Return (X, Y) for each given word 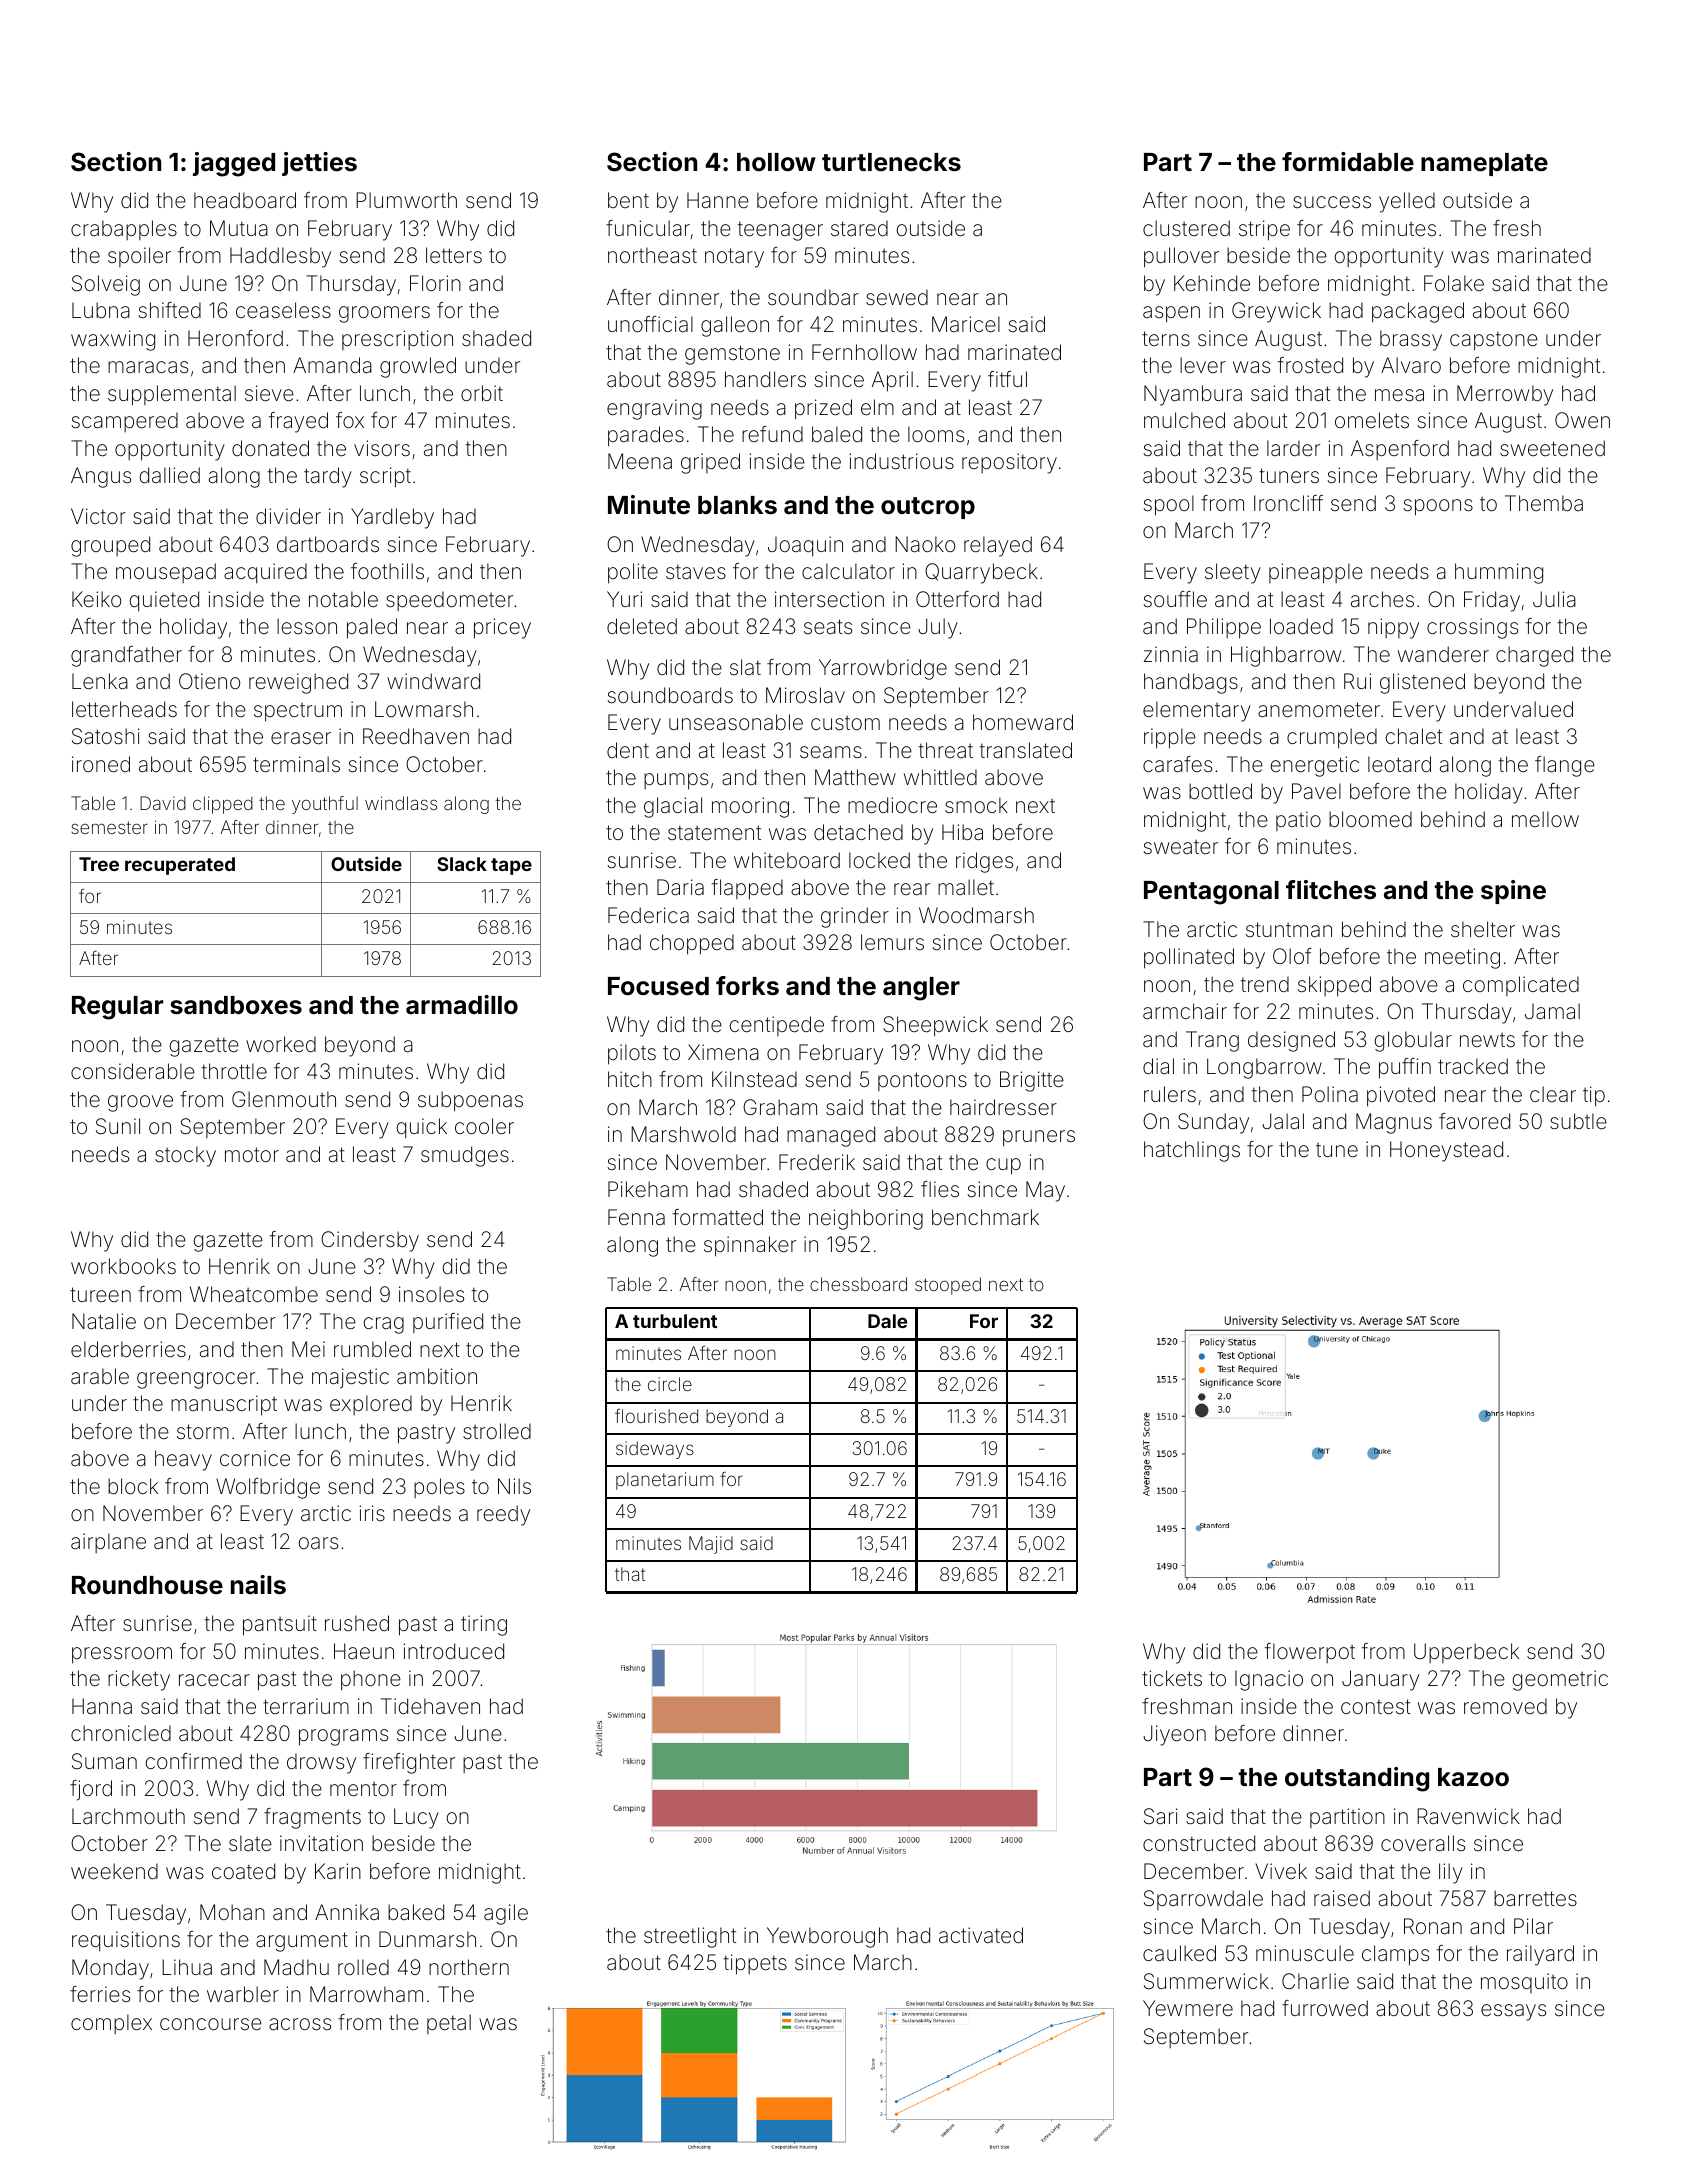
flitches (1331, 890)
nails (258, 1585)
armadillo (462, 1005)
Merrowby (1505, 395)
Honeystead (1446, 1151)
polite (633, 573)
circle (670, 1384)
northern (469, 1967)
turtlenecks (891, 162)
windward (433, 681)
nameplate (1484, 164)
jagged (234, 164)
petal (449, 2024)
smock (976, 805)
